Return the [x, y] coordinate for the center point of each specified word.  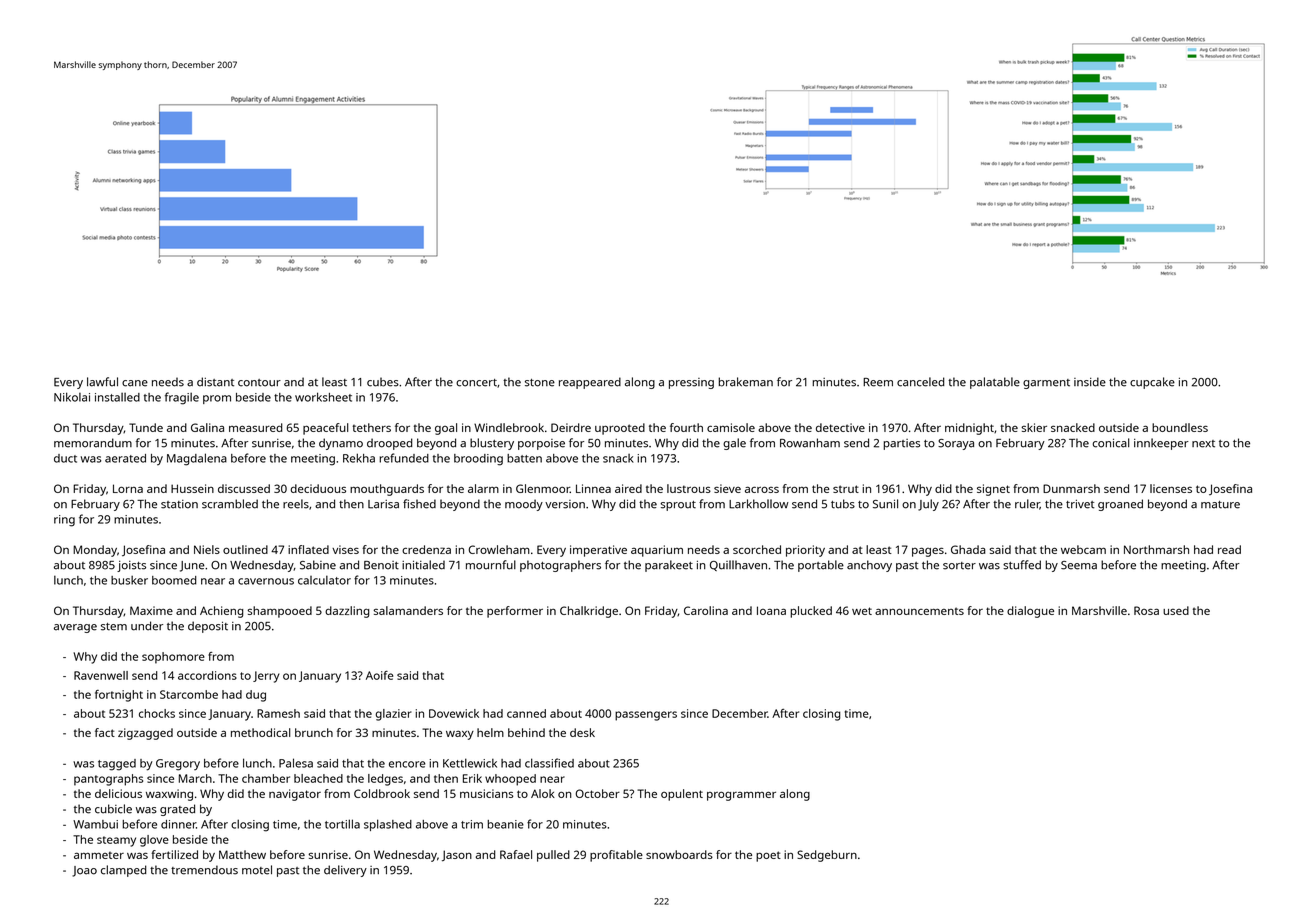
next [1203, 444]
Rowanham [810, 443]
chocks [157, 713]
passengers [646, 716]
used [1176, 610]
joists [131, 566]
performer [515, 612]
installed [117, 397]
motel [257, 870]
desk [582, 732]
